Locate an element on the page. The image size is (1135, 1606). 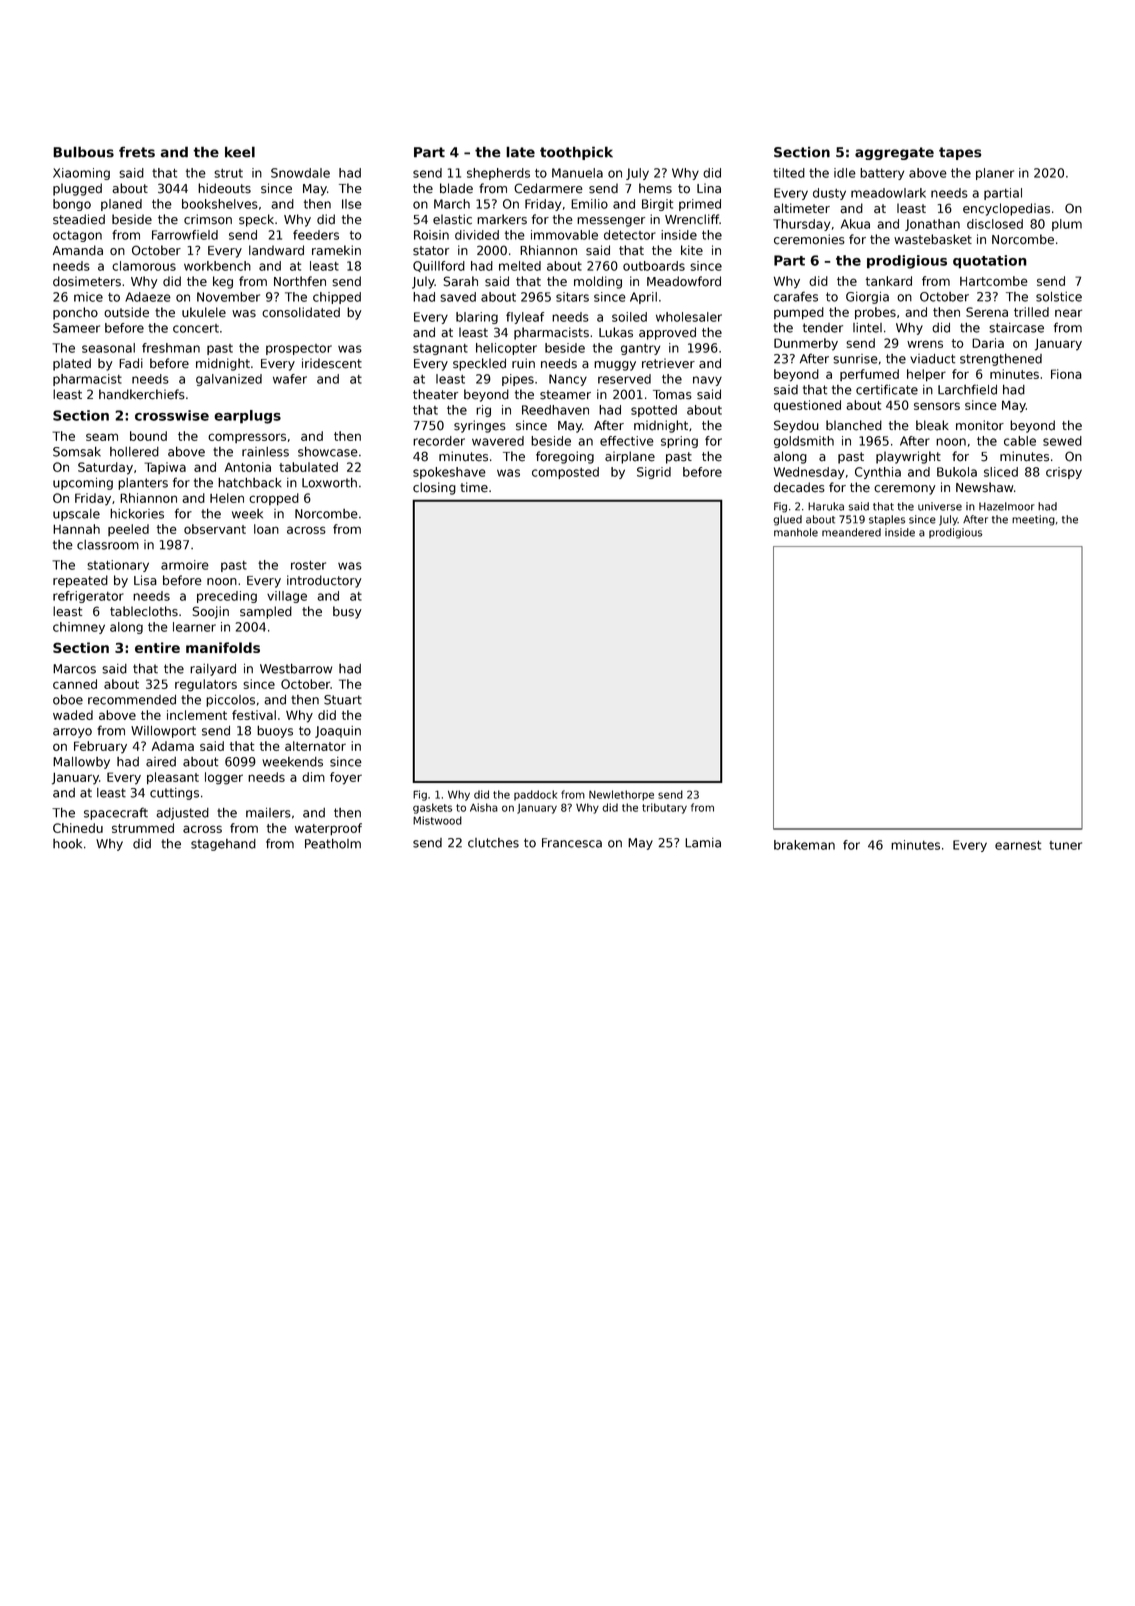
Meadowford is located at coordinates (684, 281).
